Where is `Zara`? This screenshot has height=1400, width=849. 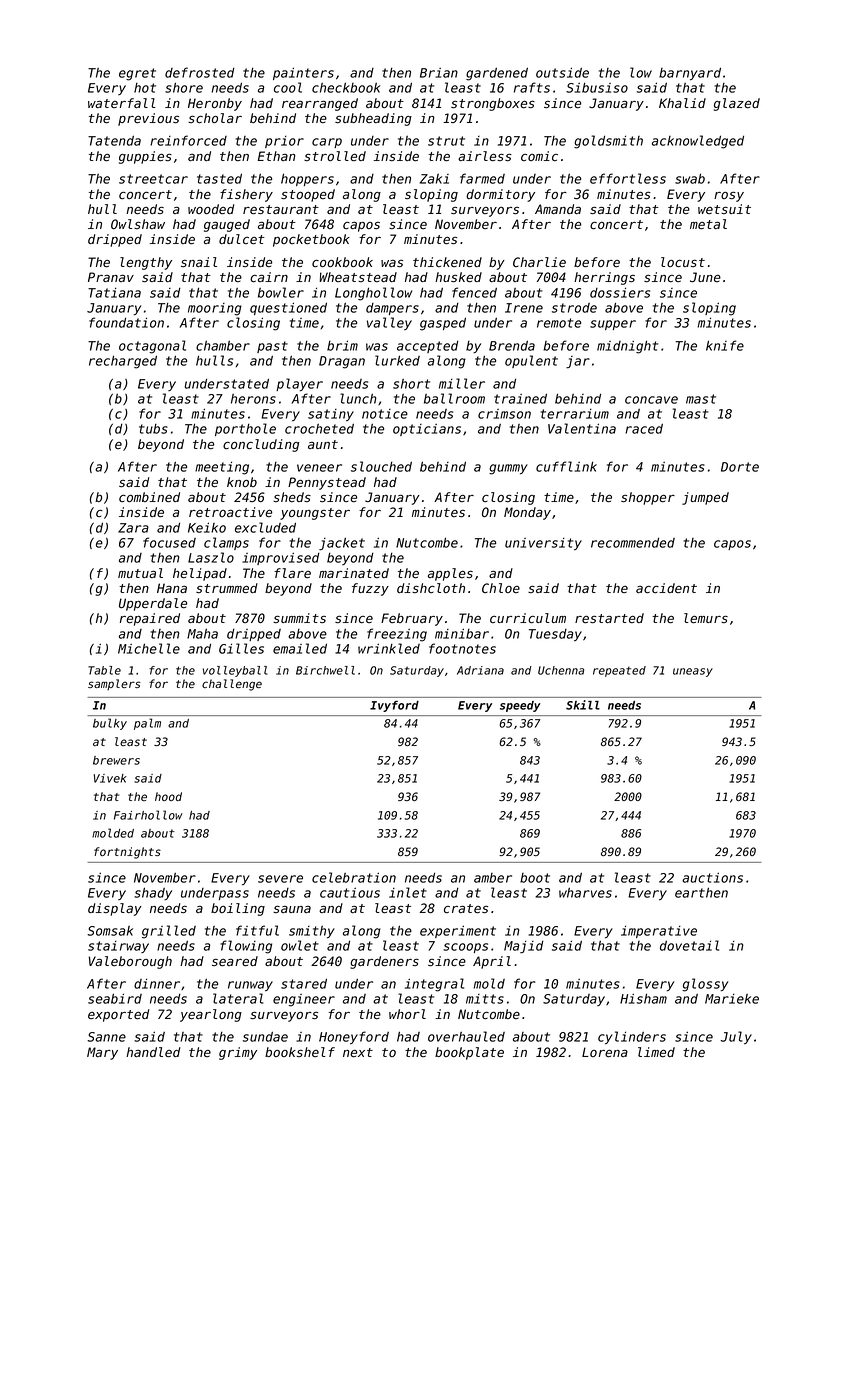
Zara is located at coordinates (133, 528).
